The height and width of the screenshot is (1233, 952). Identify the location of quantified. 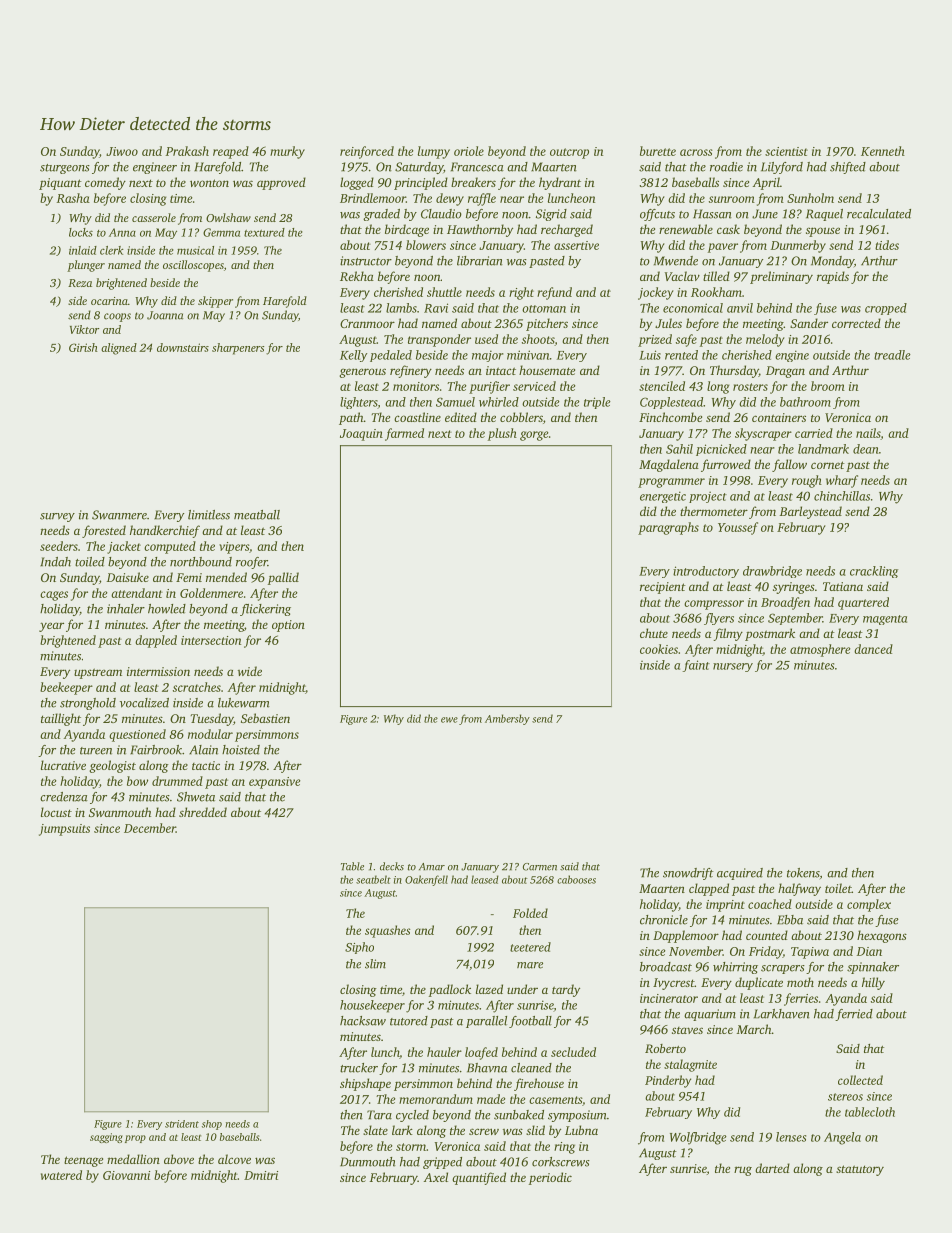
(479, 1178).
